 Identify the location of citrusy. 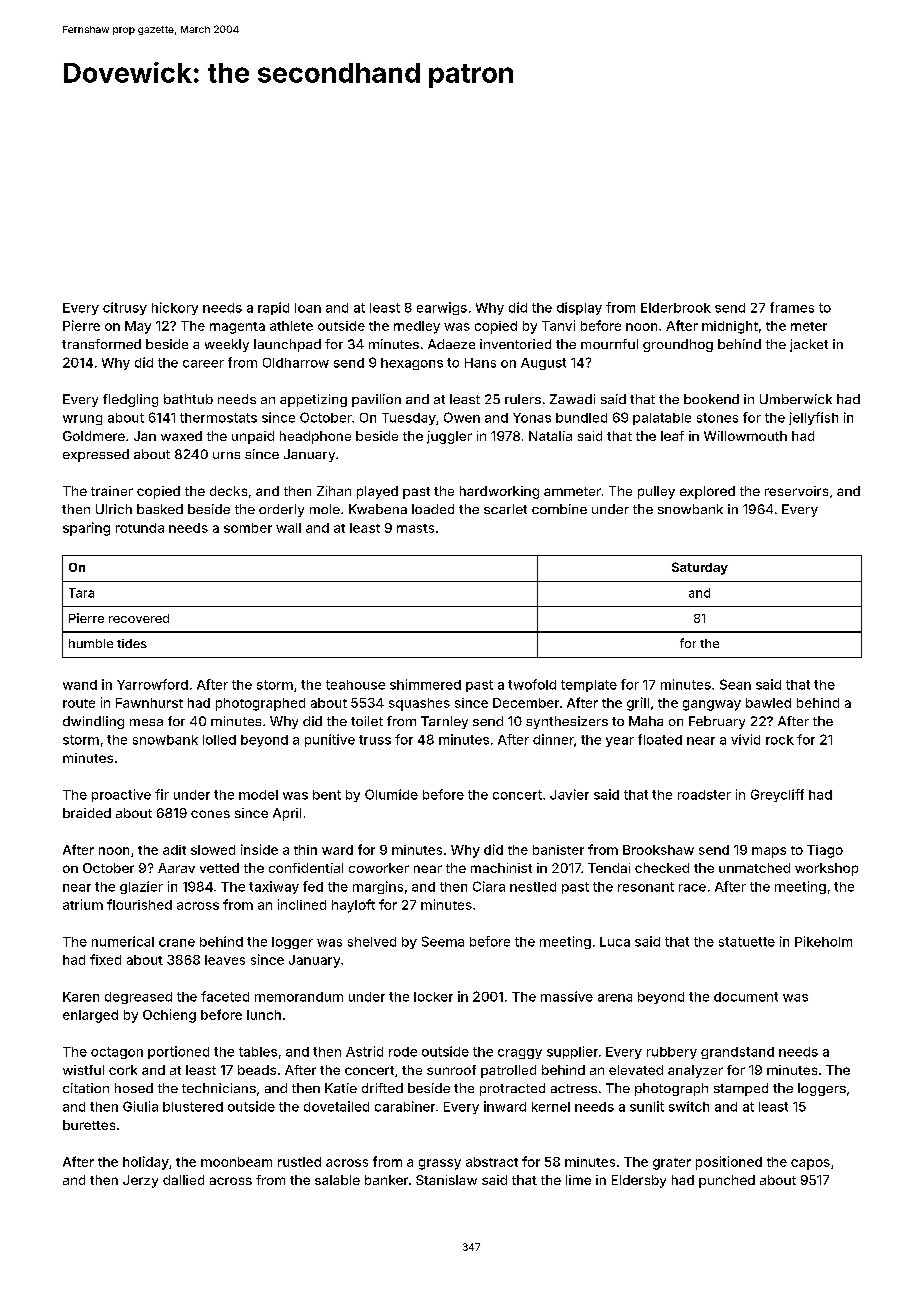
(125, 308).
